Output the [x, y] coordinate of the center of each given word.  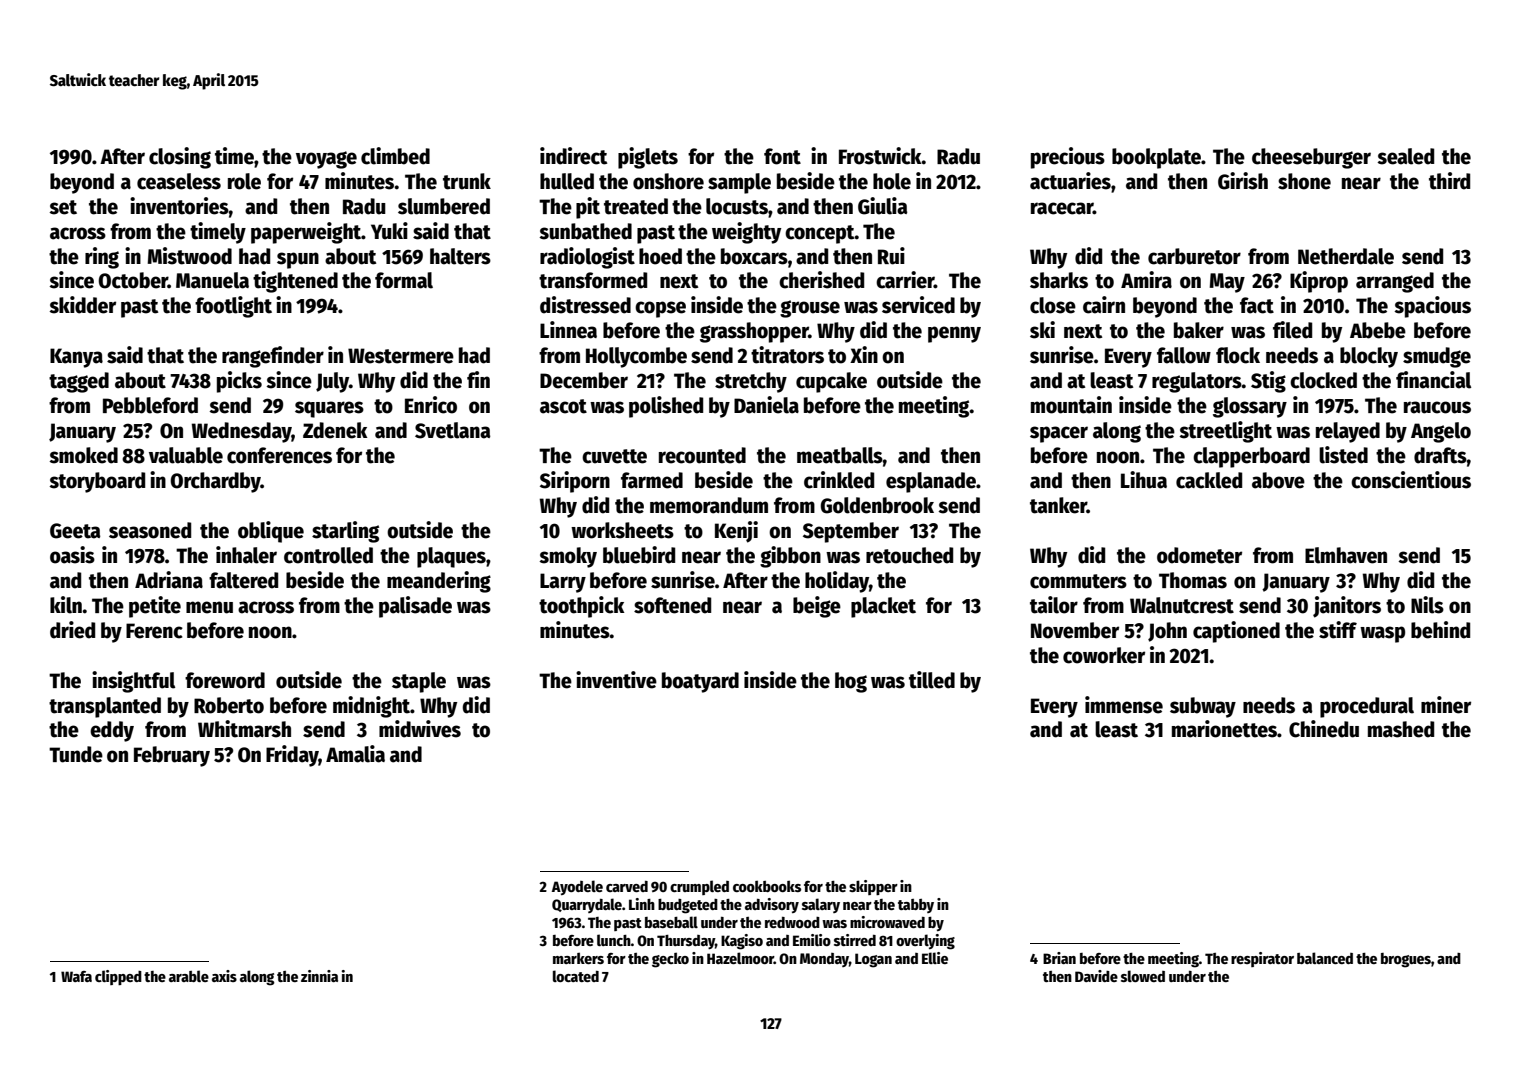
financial [1433, 380]
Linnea [568, 330]
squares [329, 409]
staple [419, 682]
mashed [1401, 729]
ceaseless [179, 181]
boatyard [700, 682]
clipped [118, 977]
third [1449, 181]
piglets [648, 158]
